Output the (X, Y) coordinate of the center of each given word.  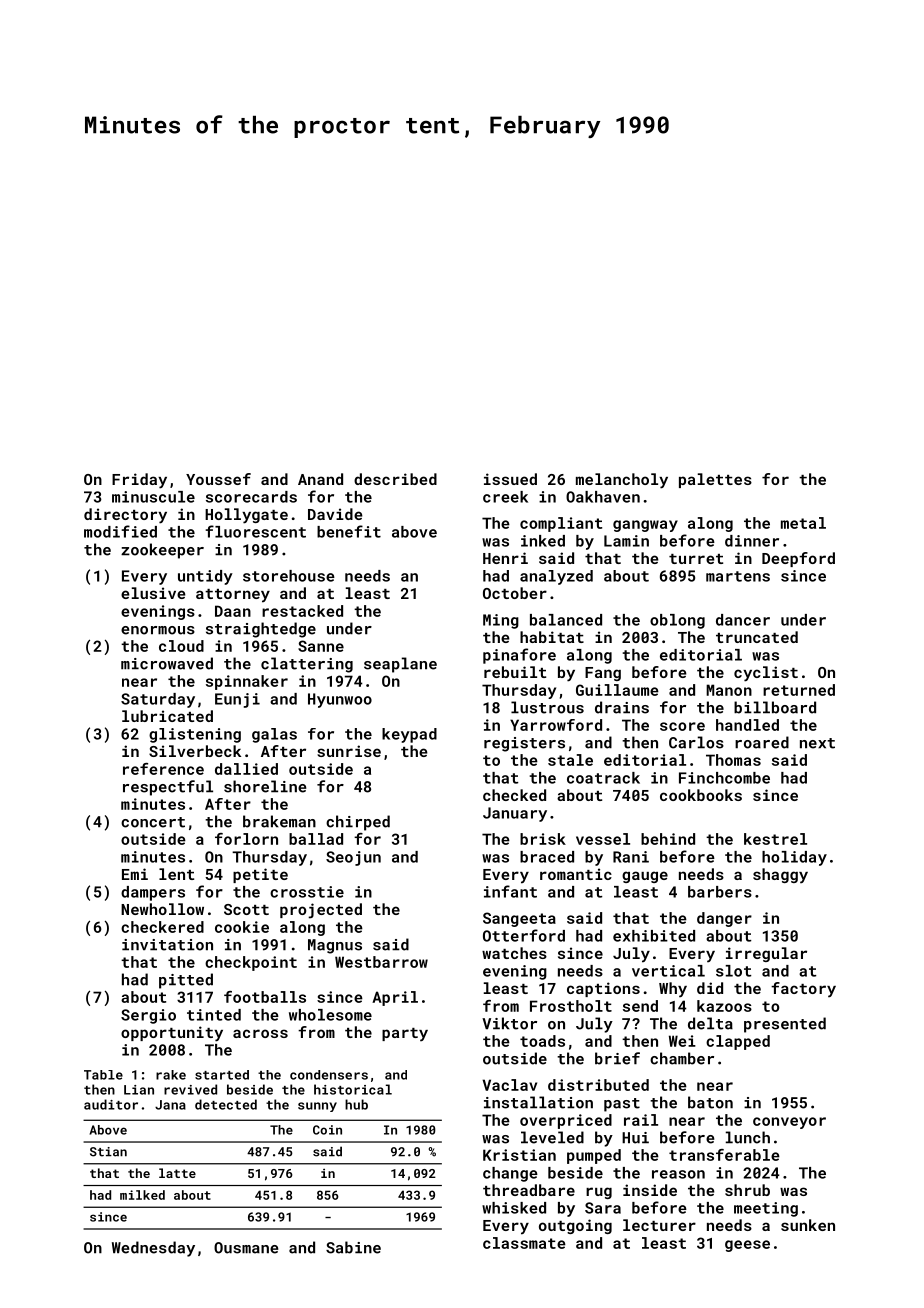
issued (510, 479)
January (515, 814)
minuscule (153, 497)
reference (163, 769)
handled (747, 725)
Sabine (353, 1247)
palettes (715, 480)
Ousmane (246, 1248)
